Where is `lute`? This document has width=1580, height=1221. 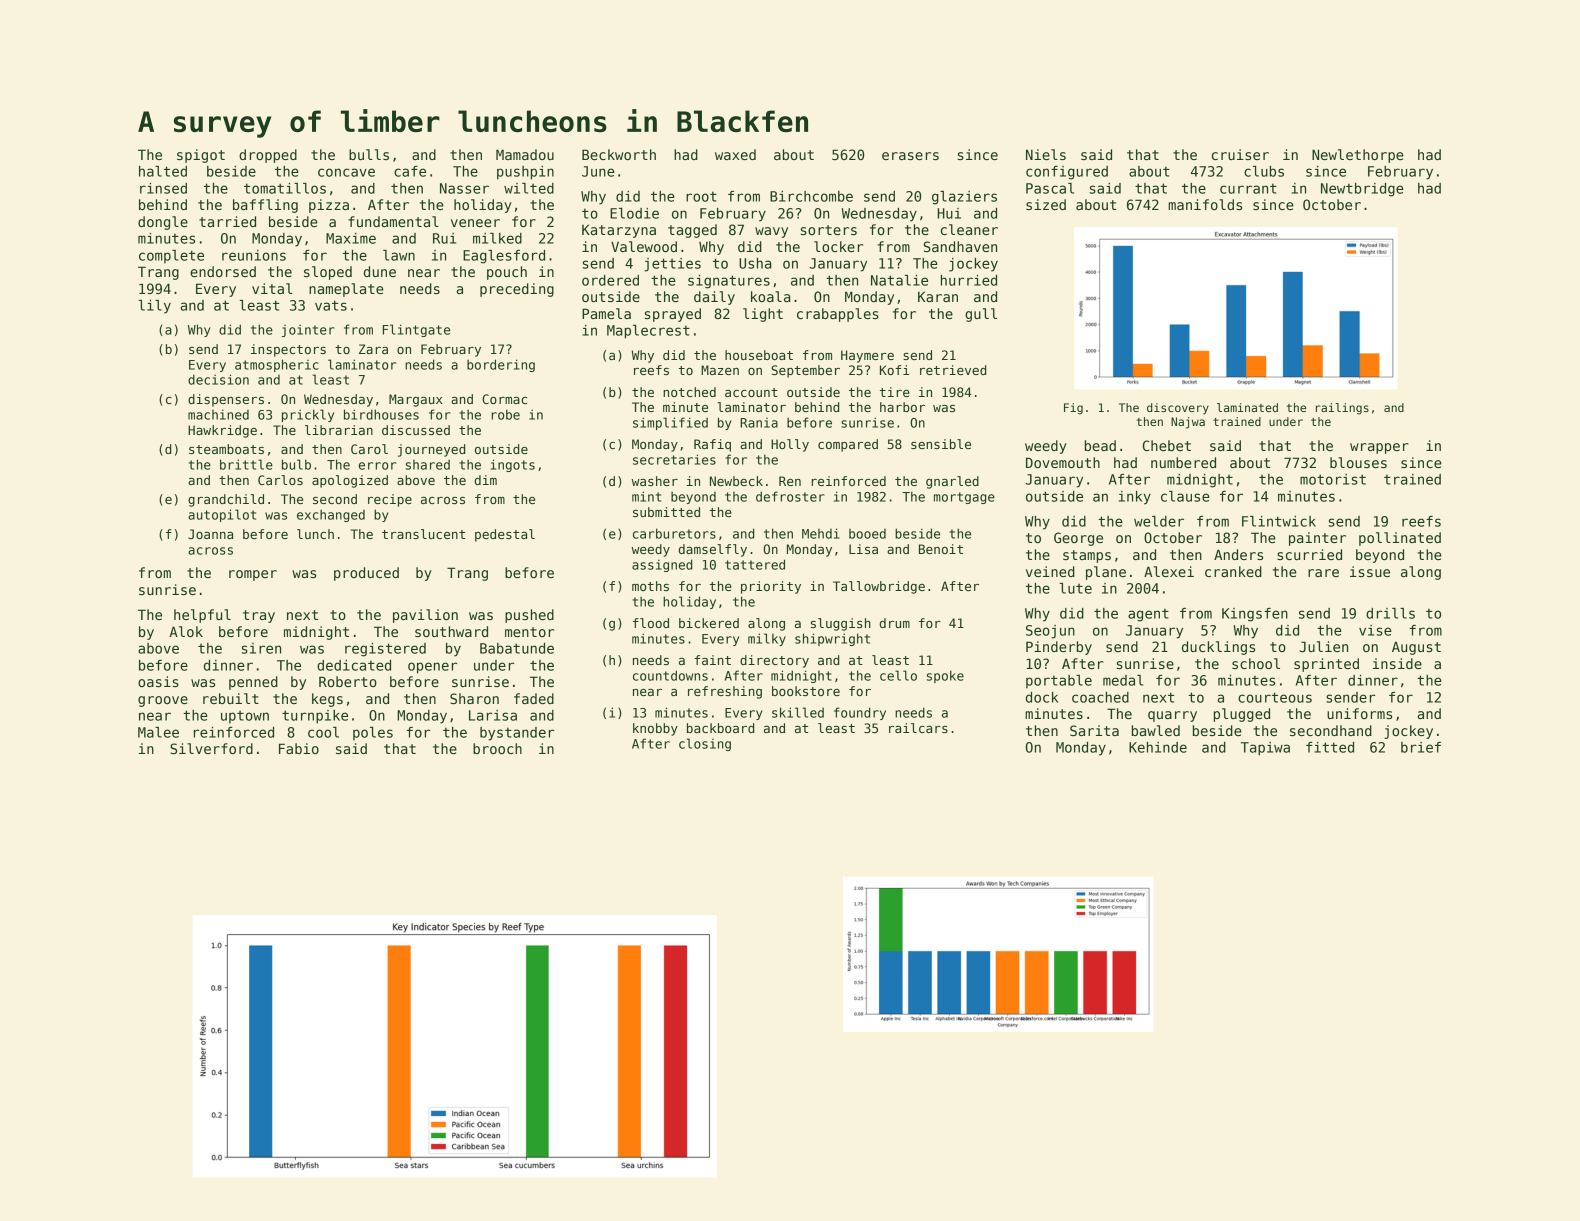
lute is located at coordinates (1076, 588).
